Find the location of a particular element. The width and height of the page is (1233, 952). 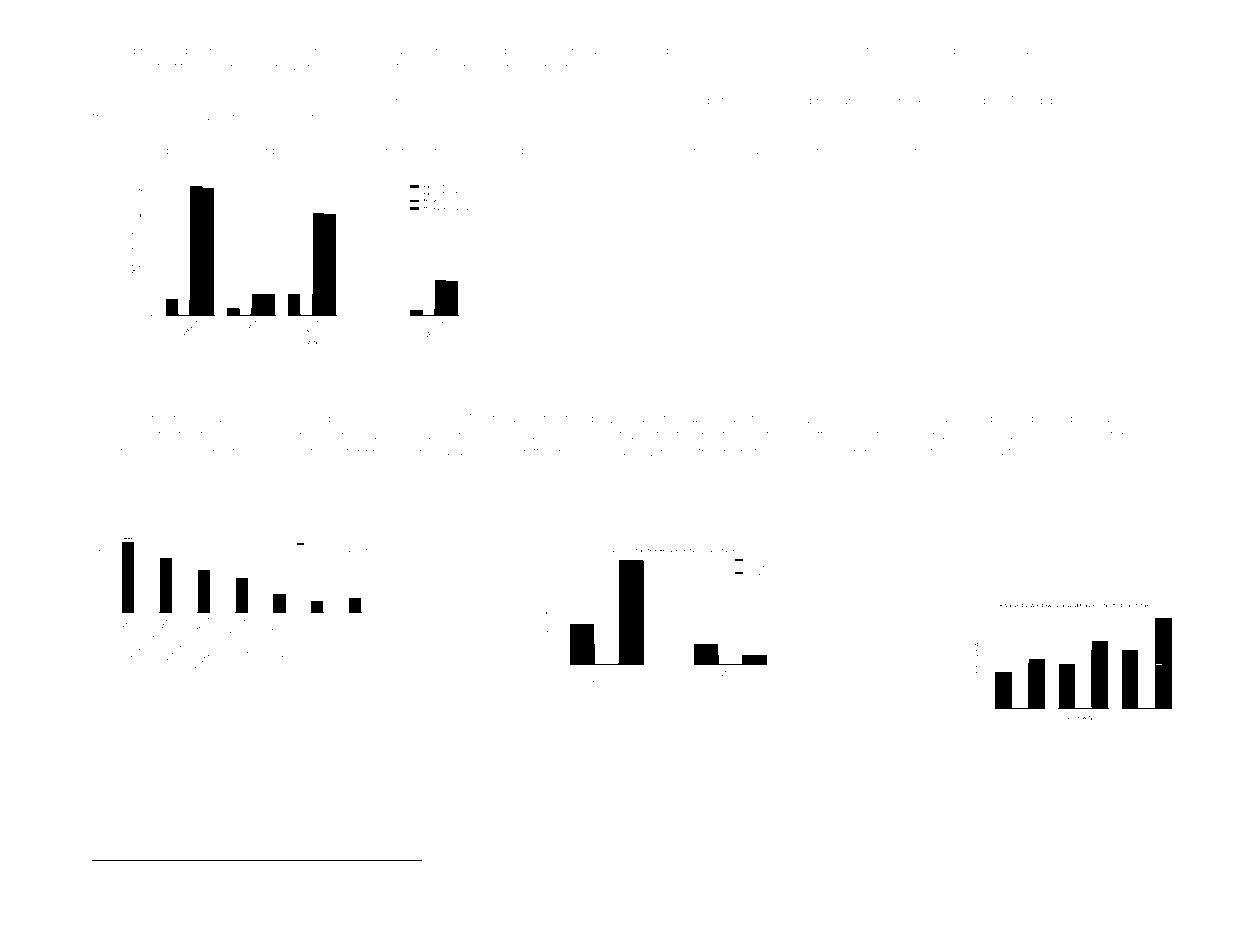

packaged is located at coordinates (1097, 420).
